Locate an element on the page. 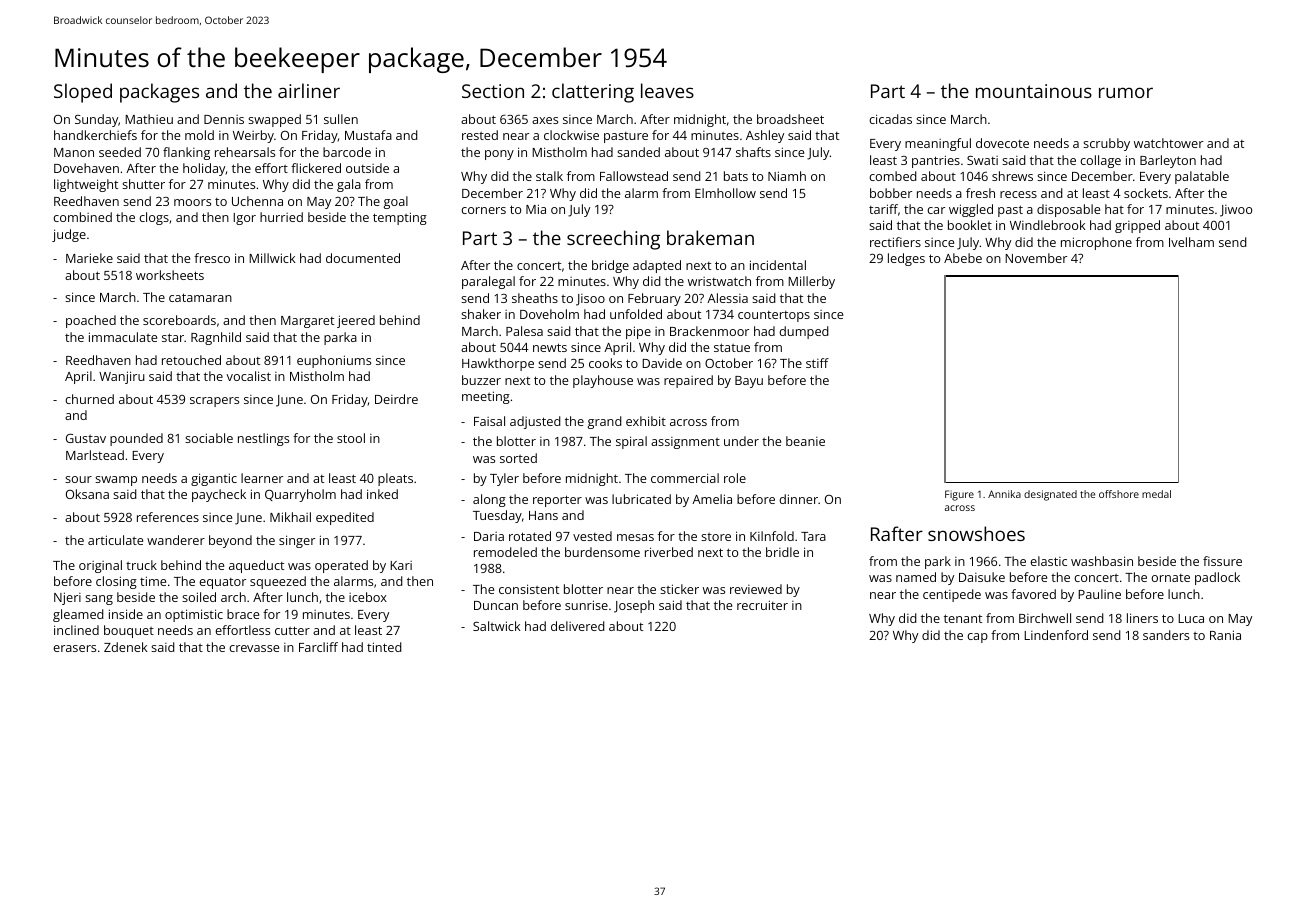 The width and height of the page is (1308, 924). November is located at coordinates (1036, 258).
